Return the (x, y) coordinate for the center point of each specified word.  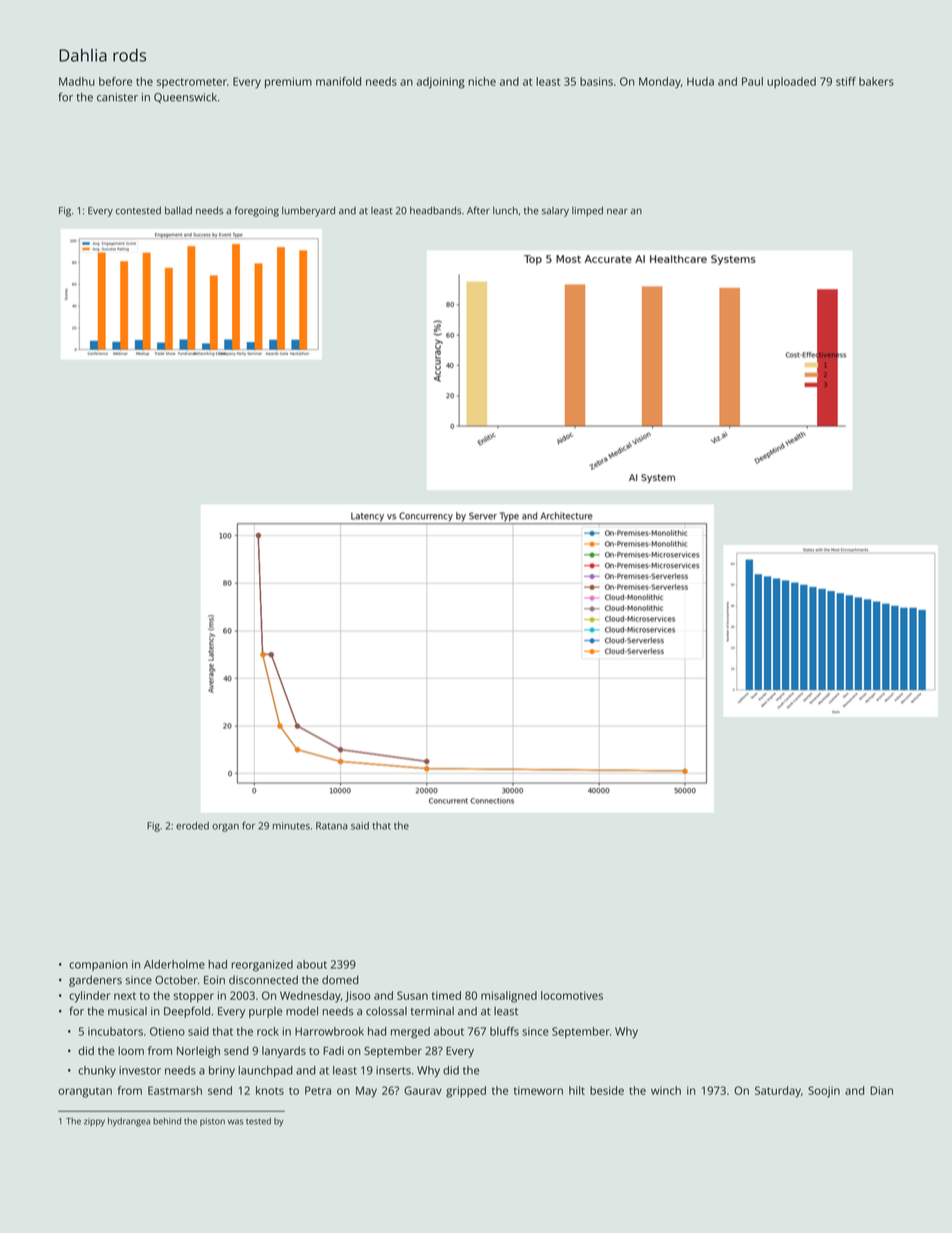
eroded (192, 826)
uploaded (791, 82)
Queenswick (185, 98)
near (617, 211)
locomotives (572, 995)
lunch (505, 210)
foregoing (257, 211)
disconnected (263, 980)
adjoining (441, 83)
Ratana (332, 826)
